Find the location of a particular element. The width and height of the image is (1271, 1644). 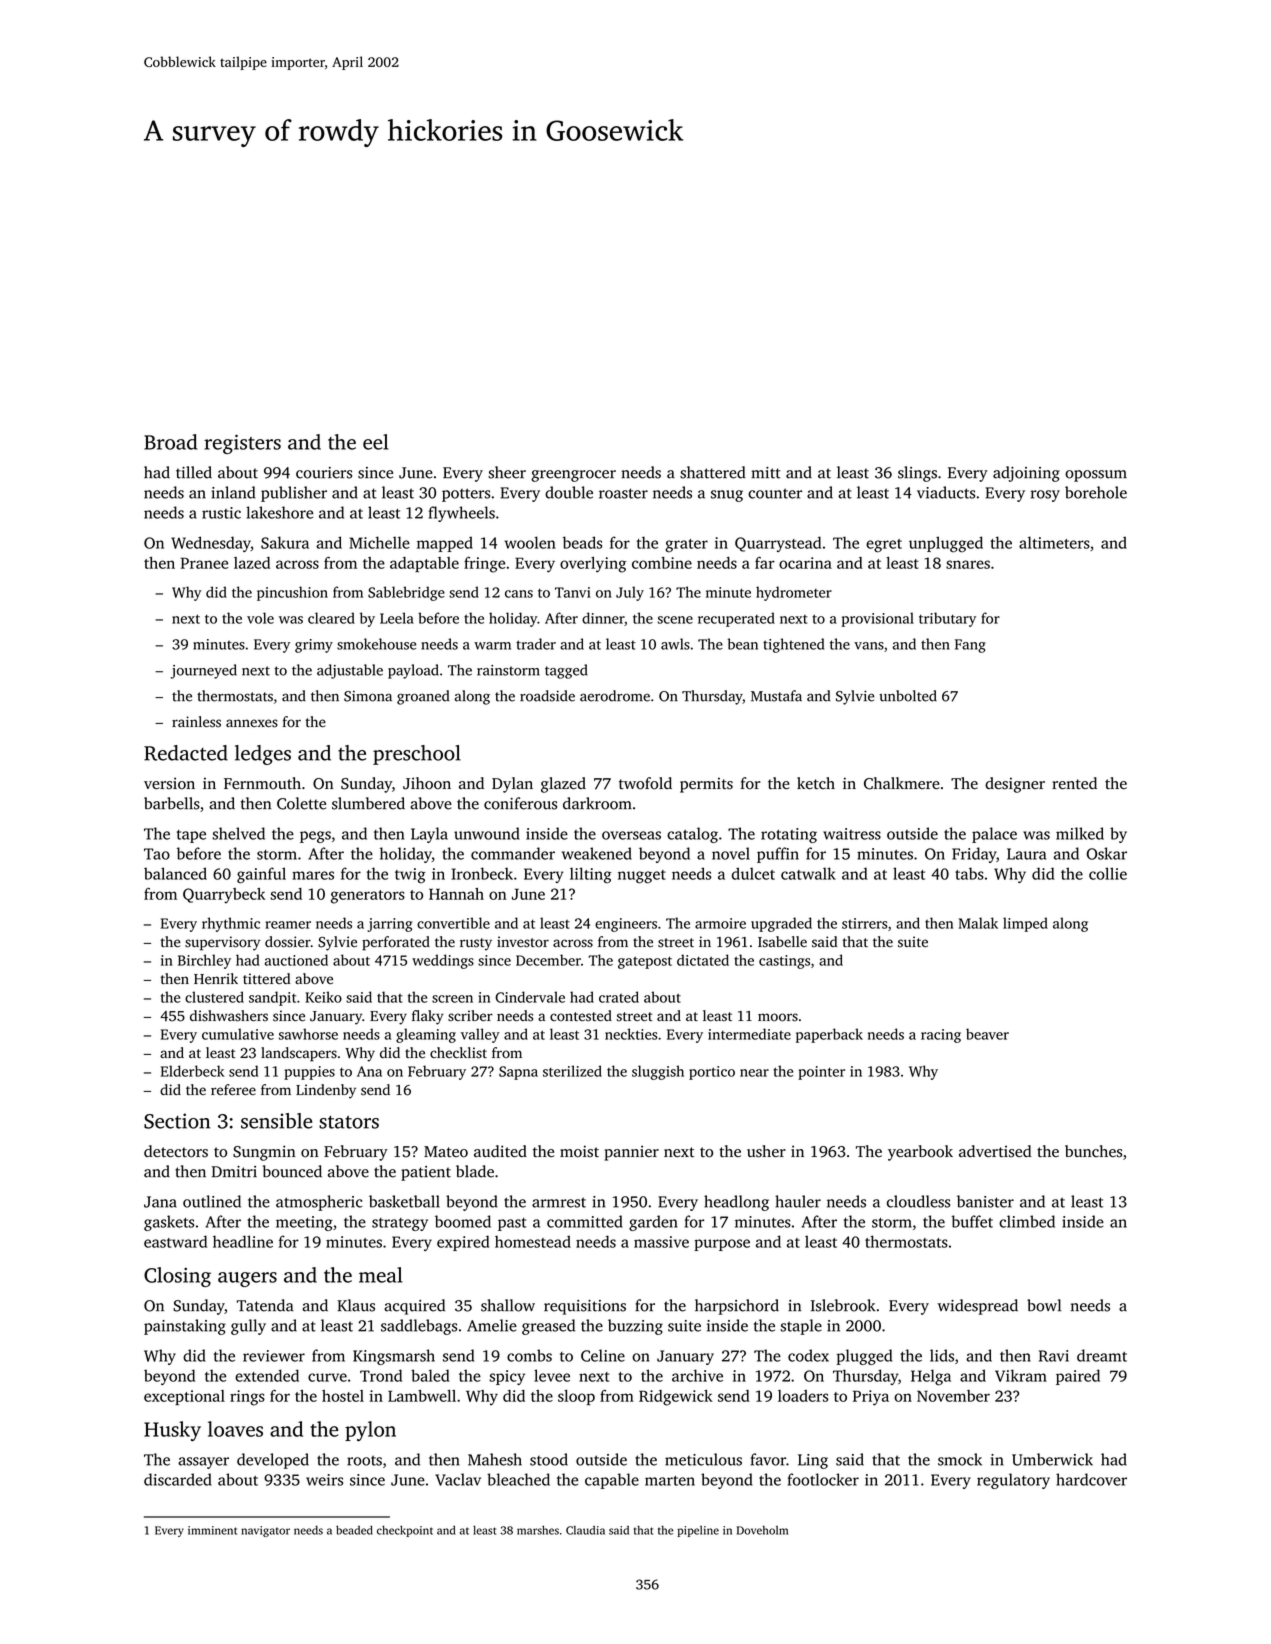

greengrocer is located at coordinates (573, 476).
